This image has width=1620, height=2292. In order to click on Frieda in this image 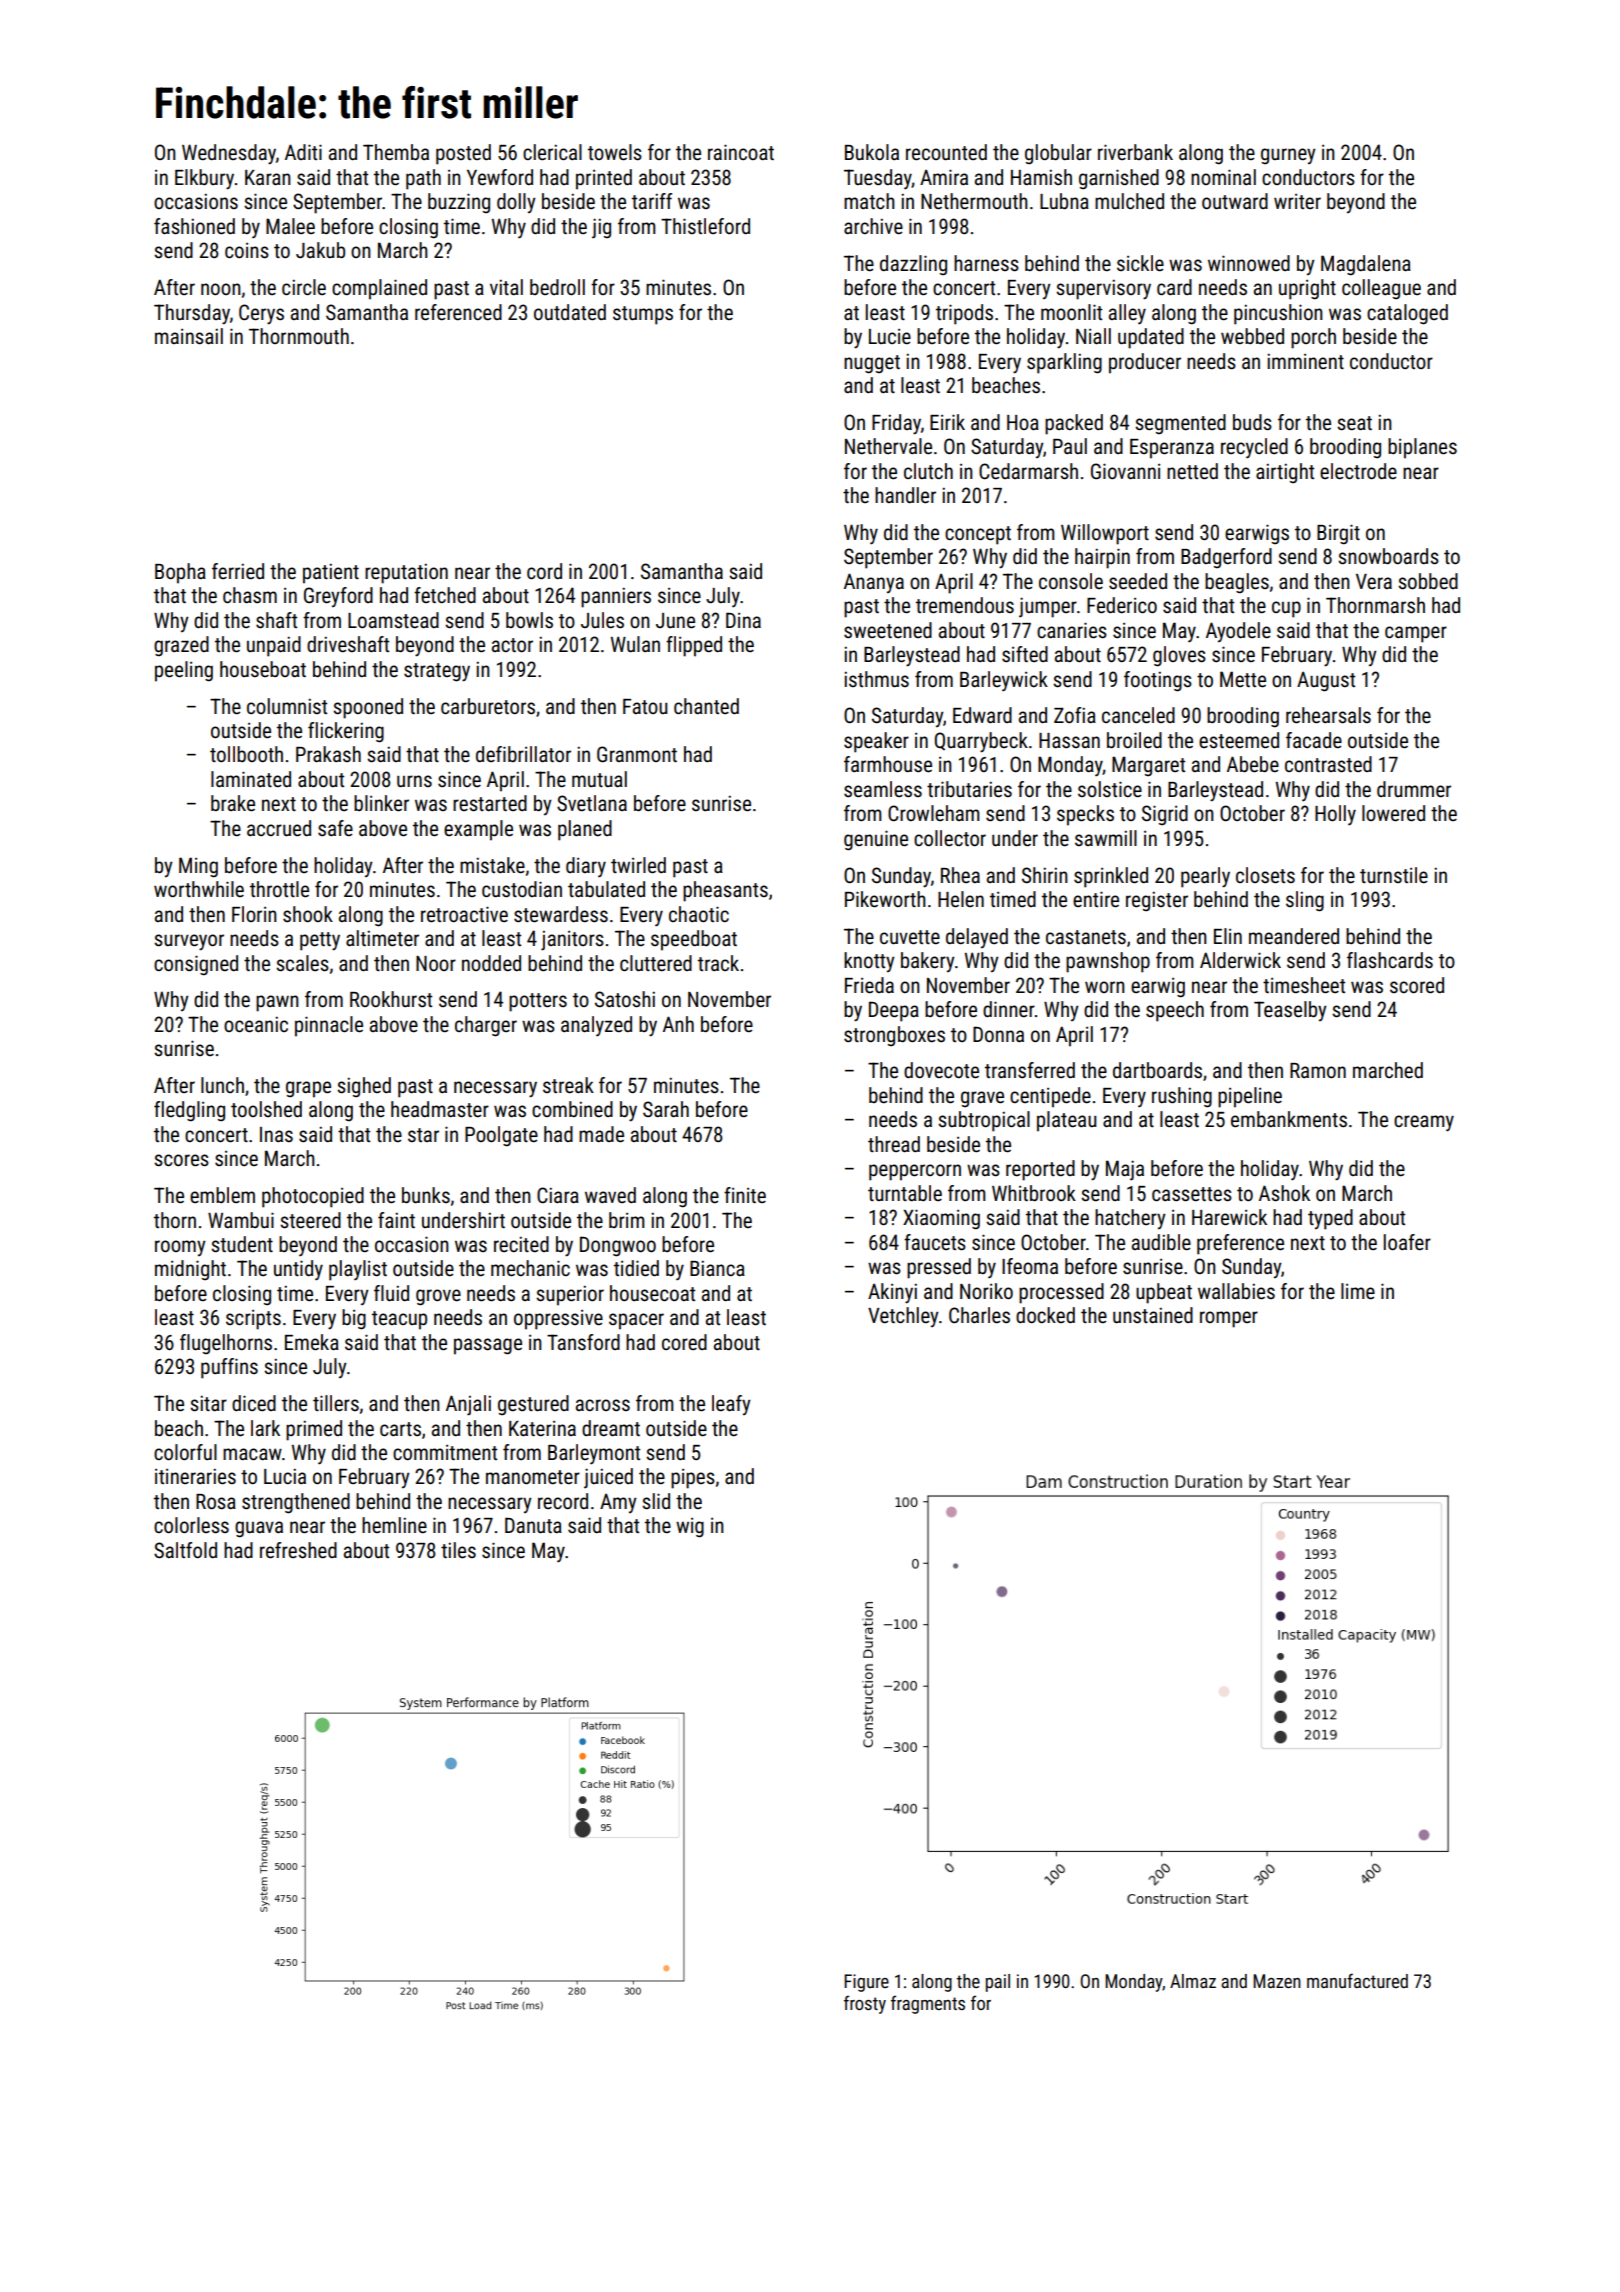, I will do `click(869, 985)`.
